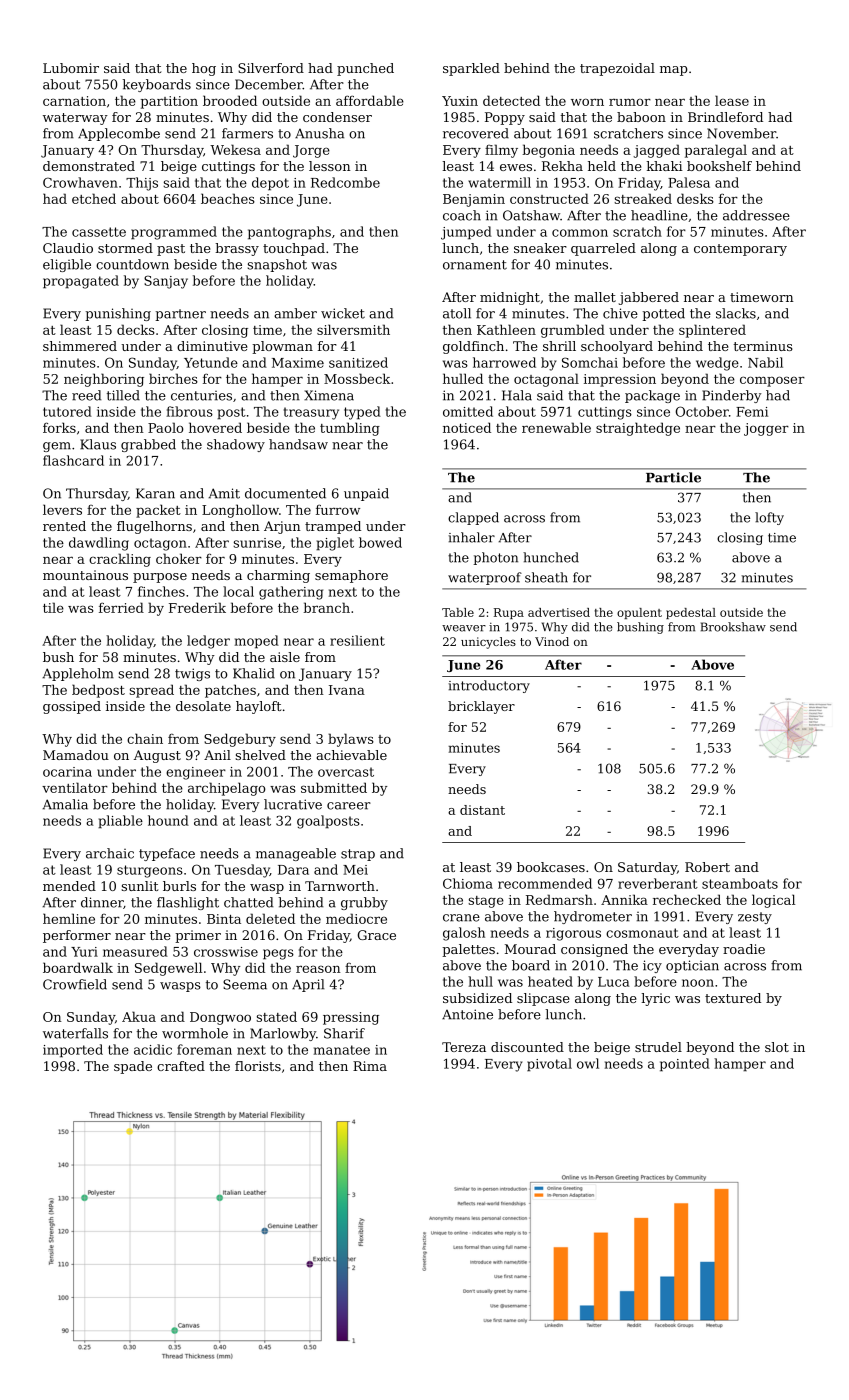  I want to click on filmy, so click(501, 151).
